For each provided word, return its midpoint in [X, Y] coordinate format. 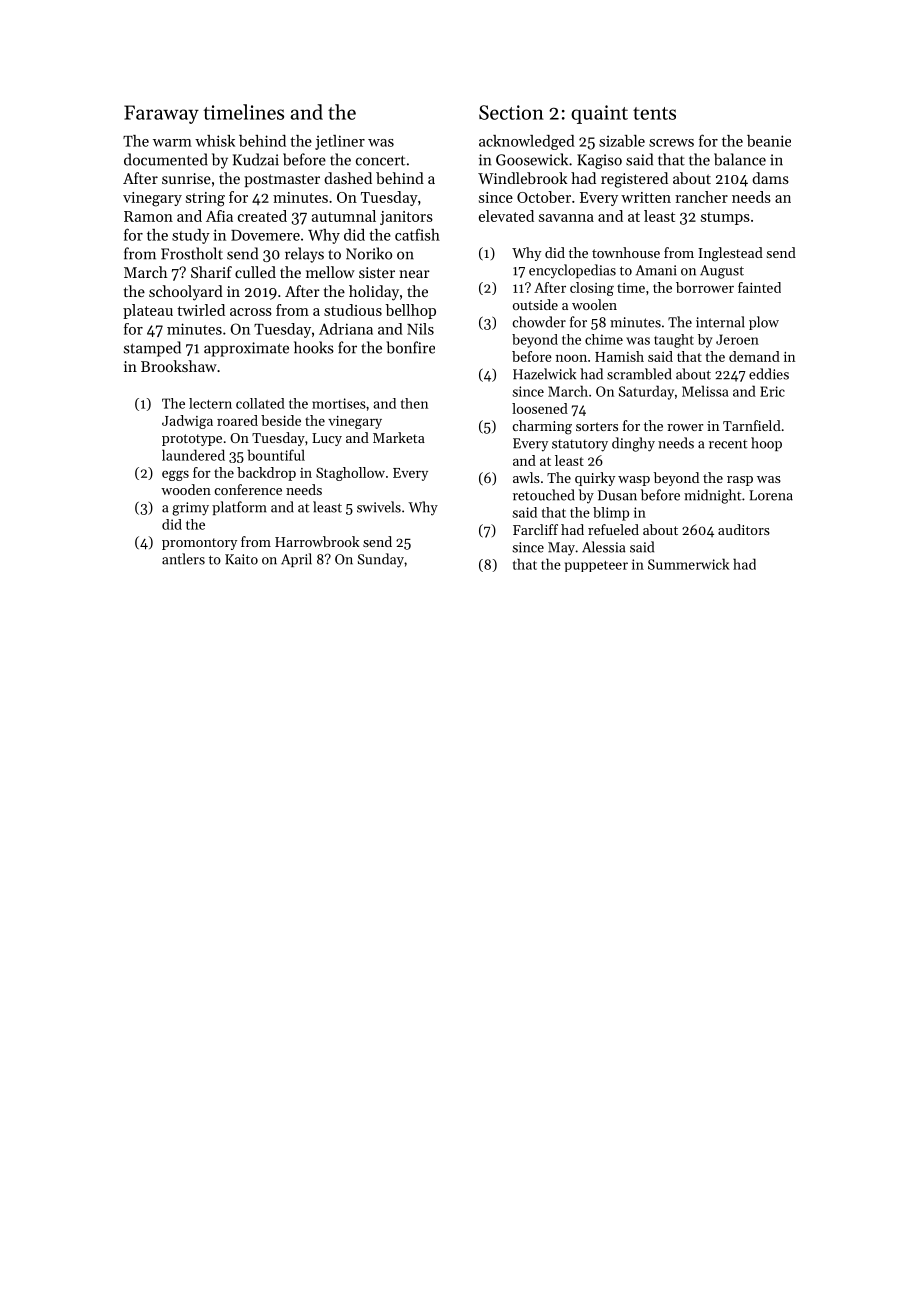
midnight [712, 496]
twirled [201, 310]
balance [740, 159]
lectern [210, 403]
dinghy [633, 444]
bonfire [410, 347]
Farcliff [535, 529]
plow [764, 323]
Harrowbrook [317, 541]
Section [511, 112]
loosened [540, 408]
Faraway [161, 114]
